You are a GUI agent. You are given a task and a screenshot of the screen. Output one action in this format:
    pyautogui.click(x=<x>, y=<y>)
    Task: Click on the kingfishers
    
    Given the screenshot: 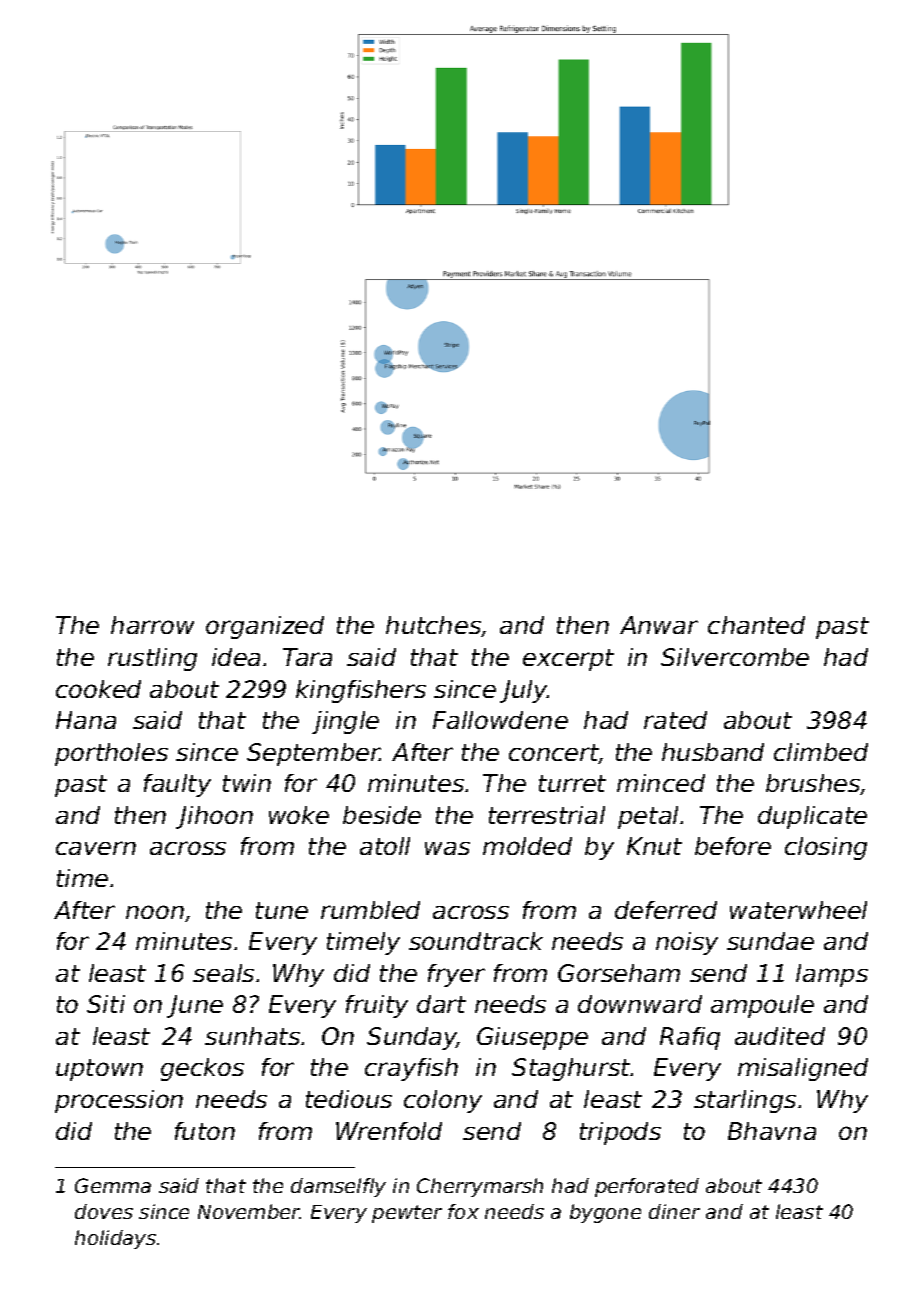 What is the action you would take?
    pyautogui.click(x=361, y=691)
